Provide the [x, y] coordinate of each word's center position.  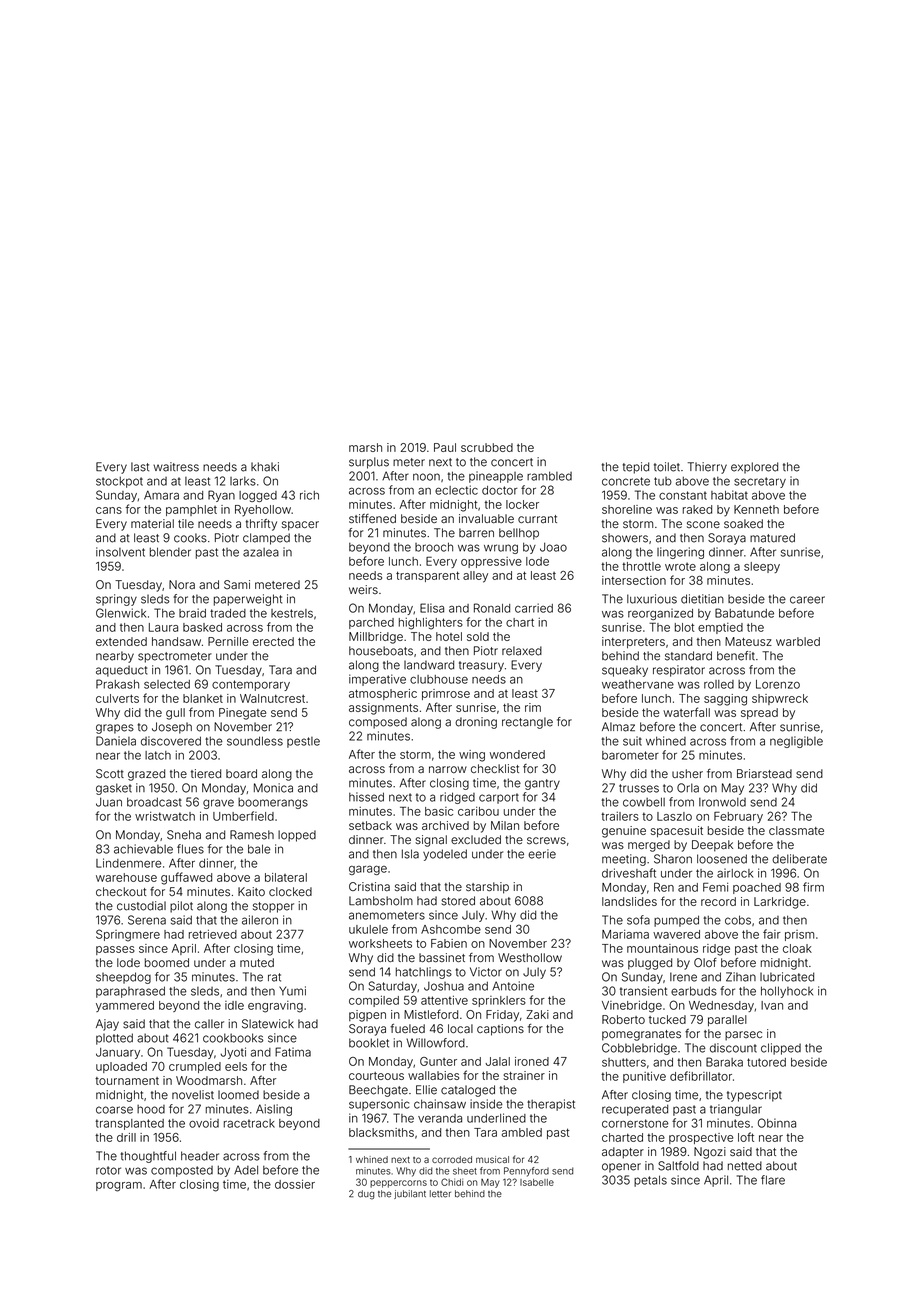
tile [186, 523]
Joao [553, 547]
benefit [736, 656]
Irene [683, 977]
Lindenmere [129, 863]
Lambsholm [381, 901]
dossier [295, 1184]
